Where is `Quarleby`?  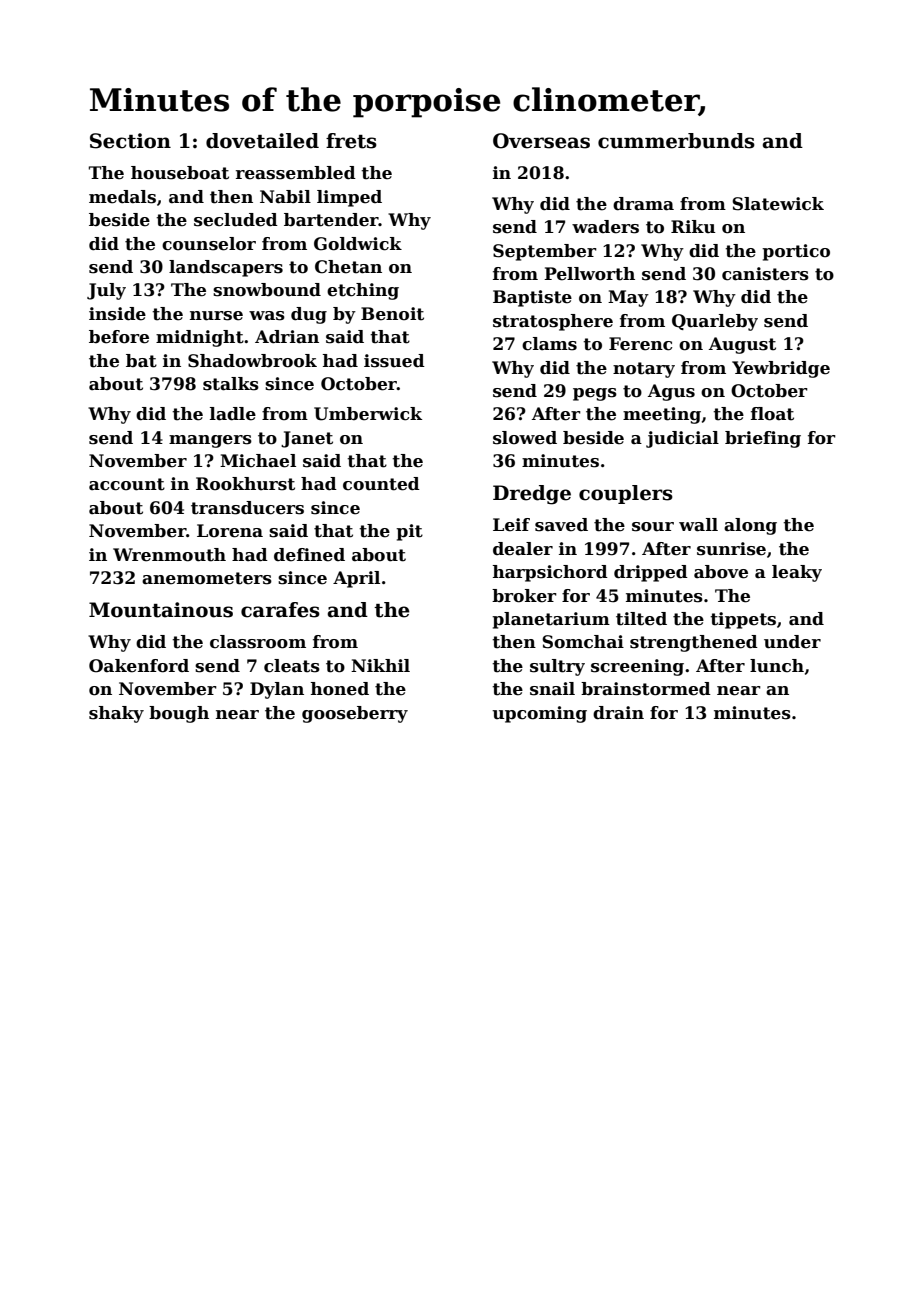
Quarleby is located at coordinates (715, 322).
